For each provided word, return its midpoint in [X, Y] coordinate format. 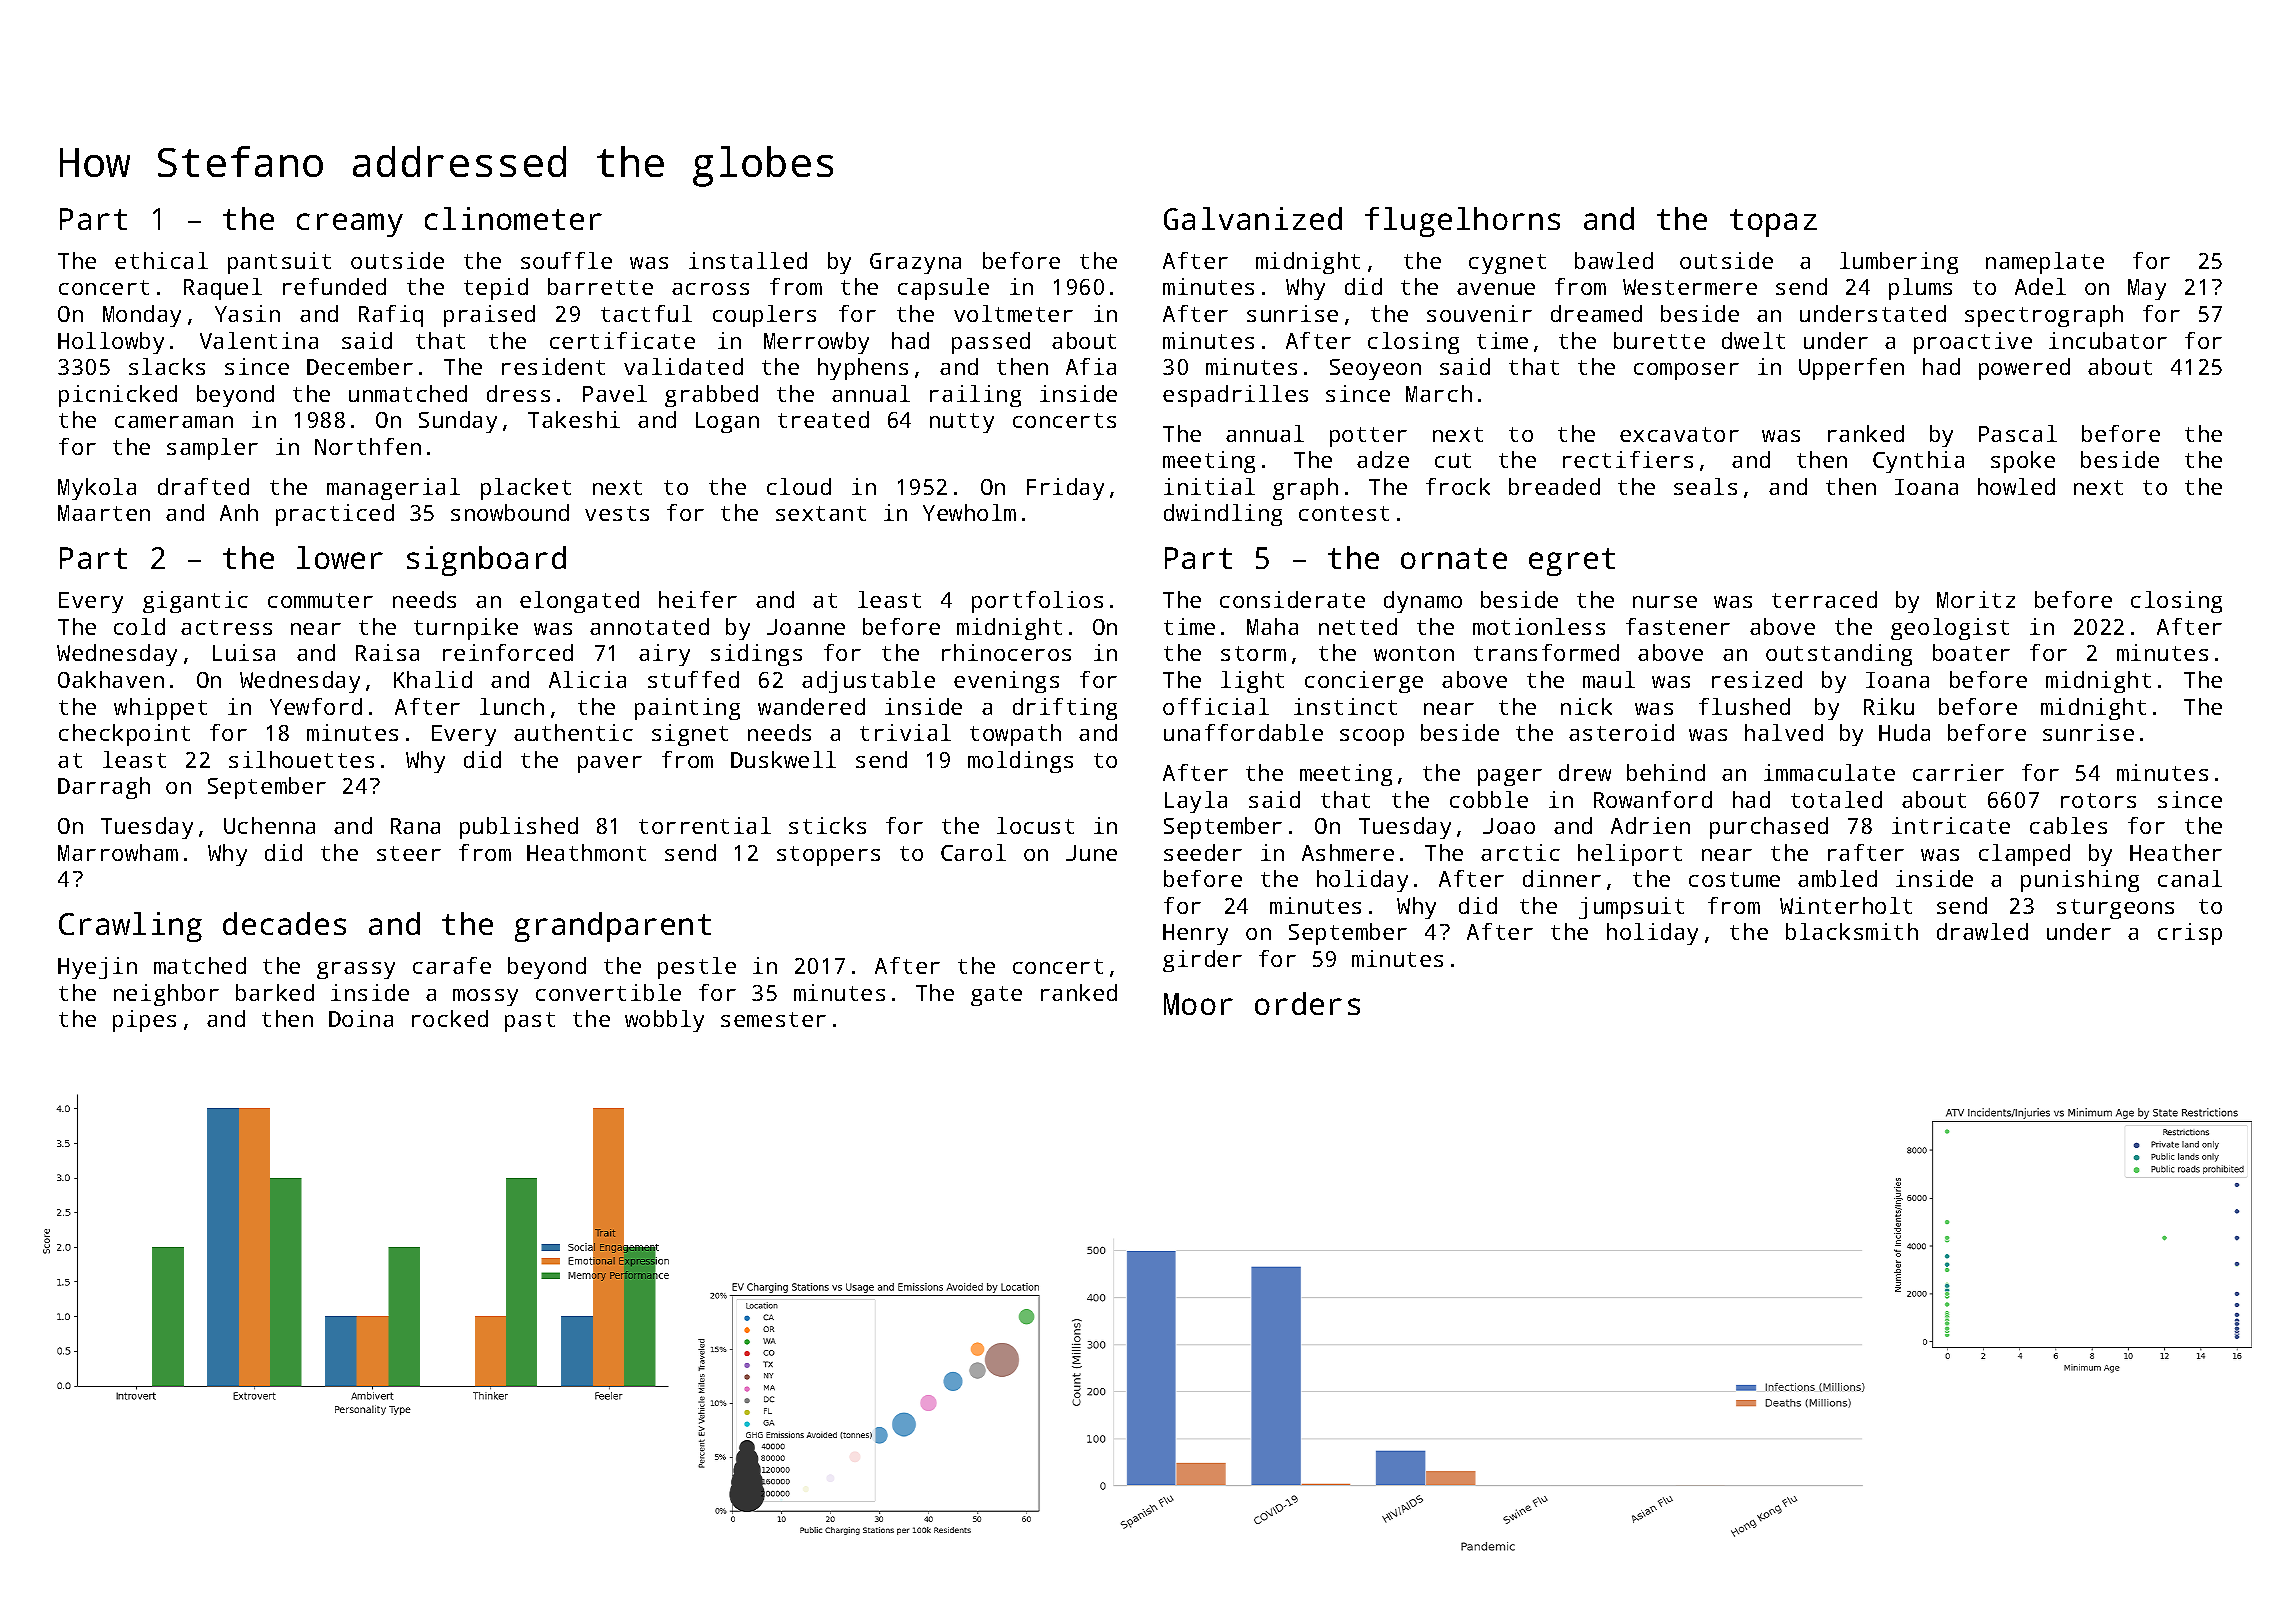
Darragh [104, 788]
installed [748, 260]
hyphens [863, 369]
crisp [2190, 934]
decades [284, 923]
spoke [2023, 462]
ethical [161, 260]
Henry [1195, 934]
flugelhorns [1462, 222]
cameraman [174, 422]
